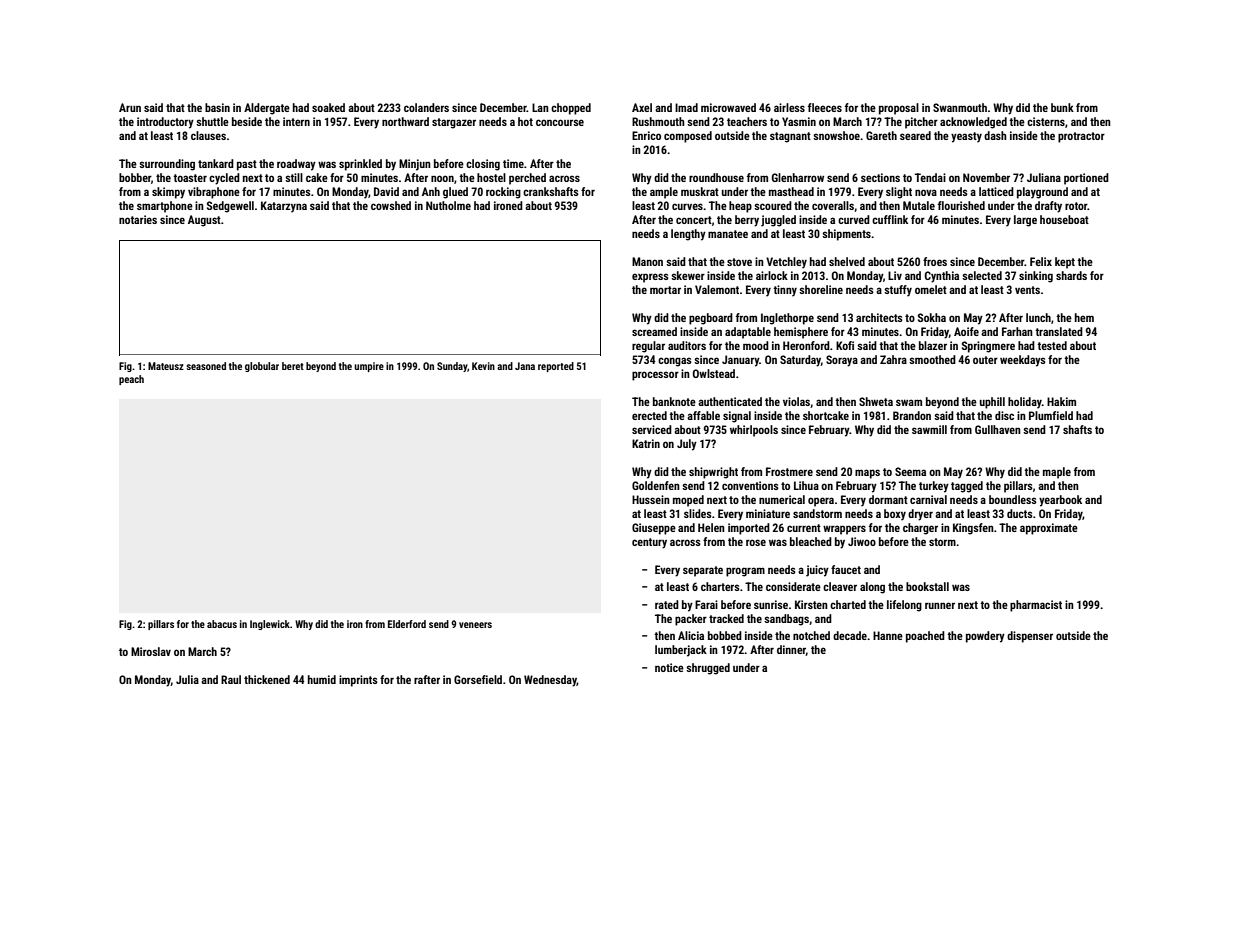 The image size is (1233, 952). Describe the element at coordinates (262, 367) in the screenshot. I see `globular` at that location.
